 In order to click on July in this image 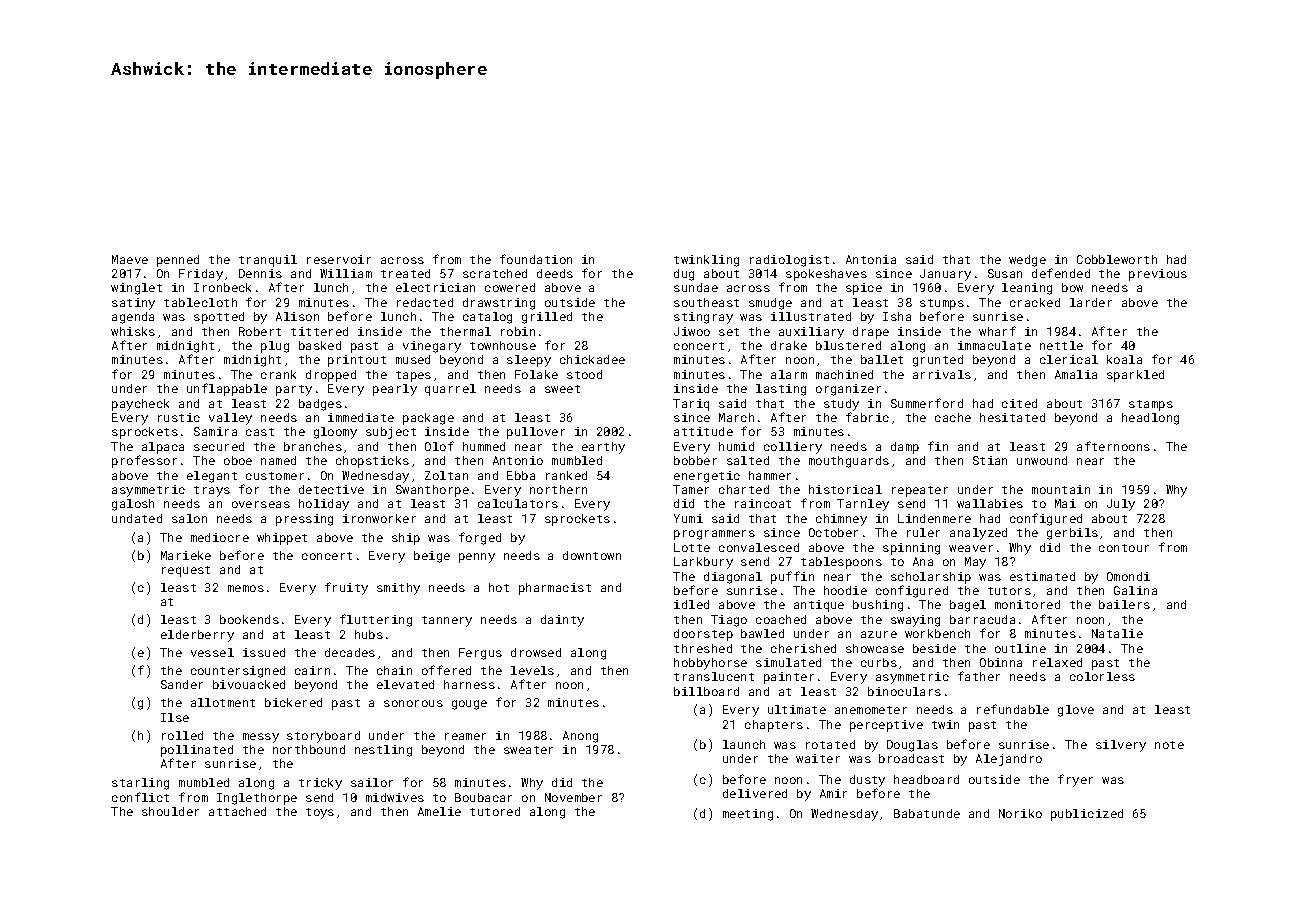, I will do `click(1121, 505)`.
